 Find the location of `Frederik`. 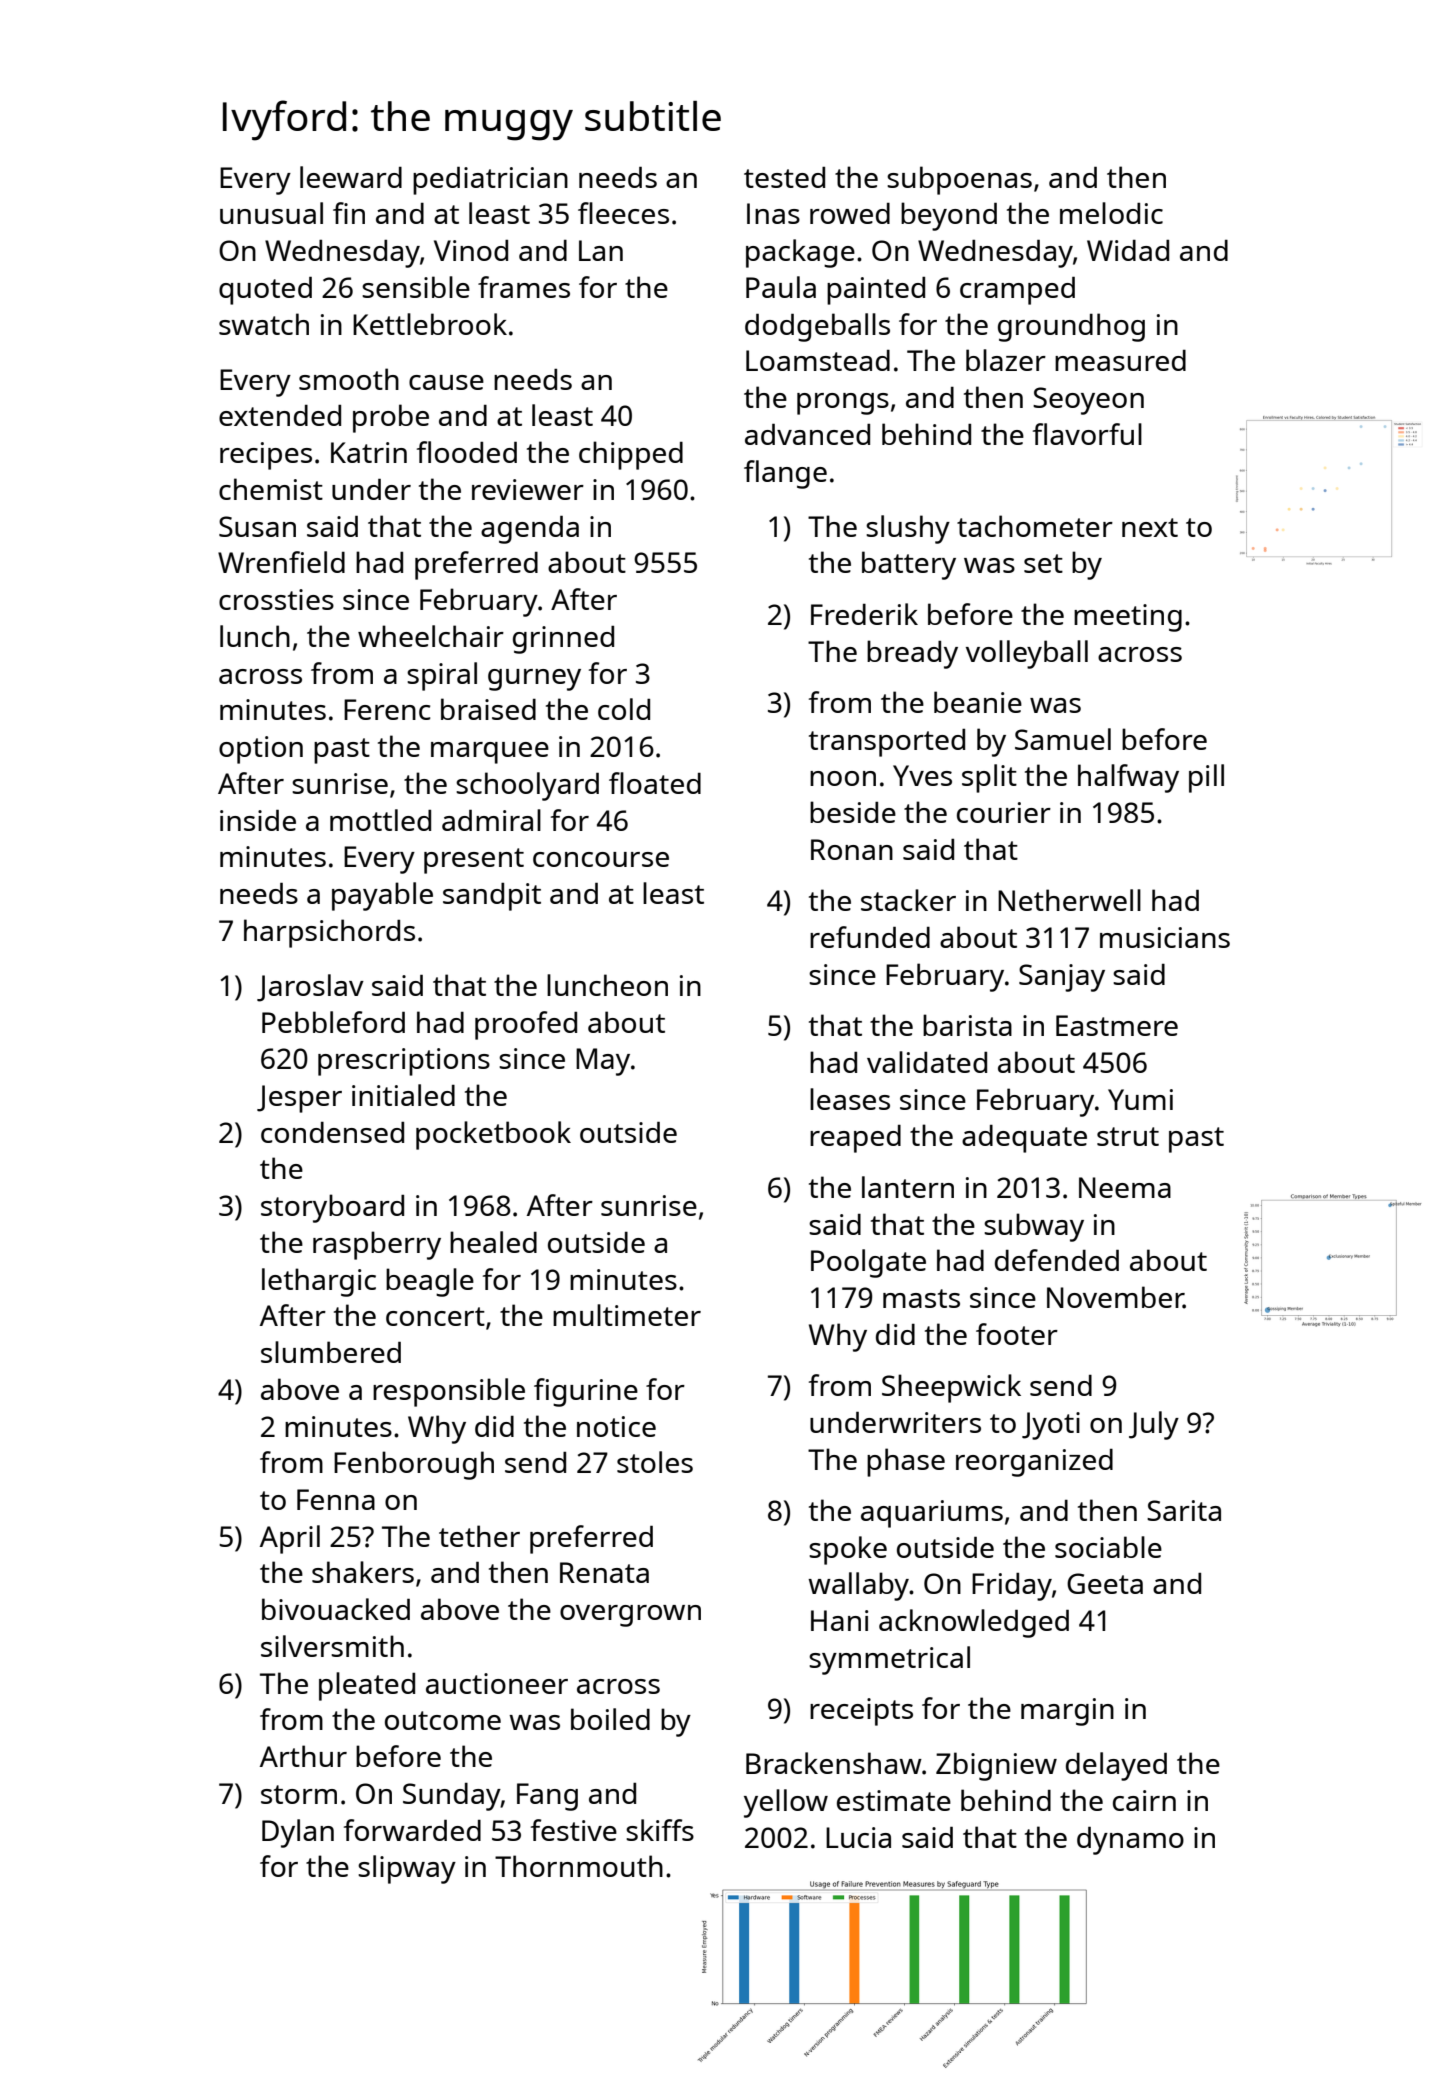

Frederik is located at coordinates (864, 614).
